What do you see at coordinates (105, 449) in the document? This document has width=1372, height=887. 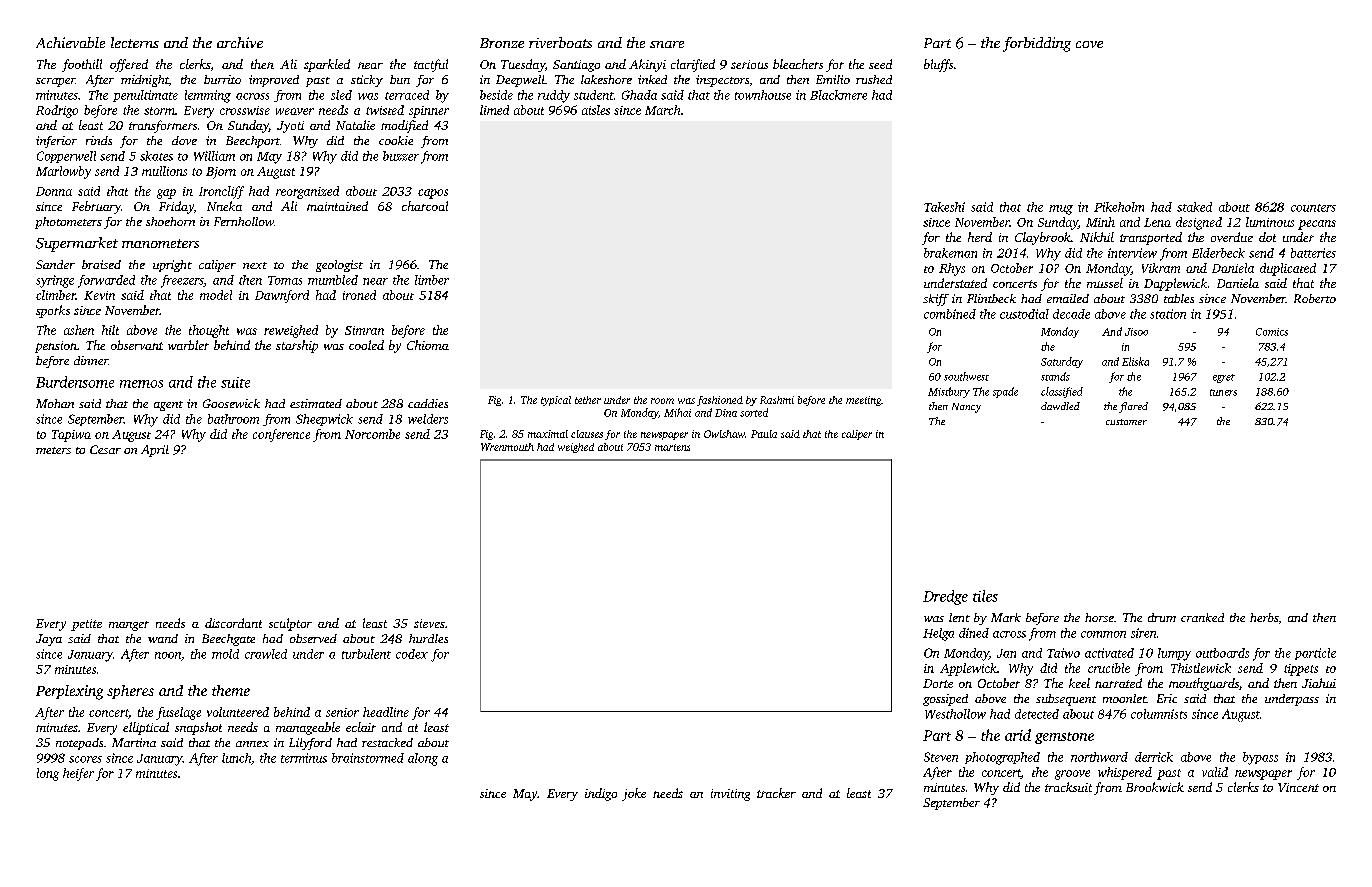 I see `Cesar` at bounding box center [105, 449].
